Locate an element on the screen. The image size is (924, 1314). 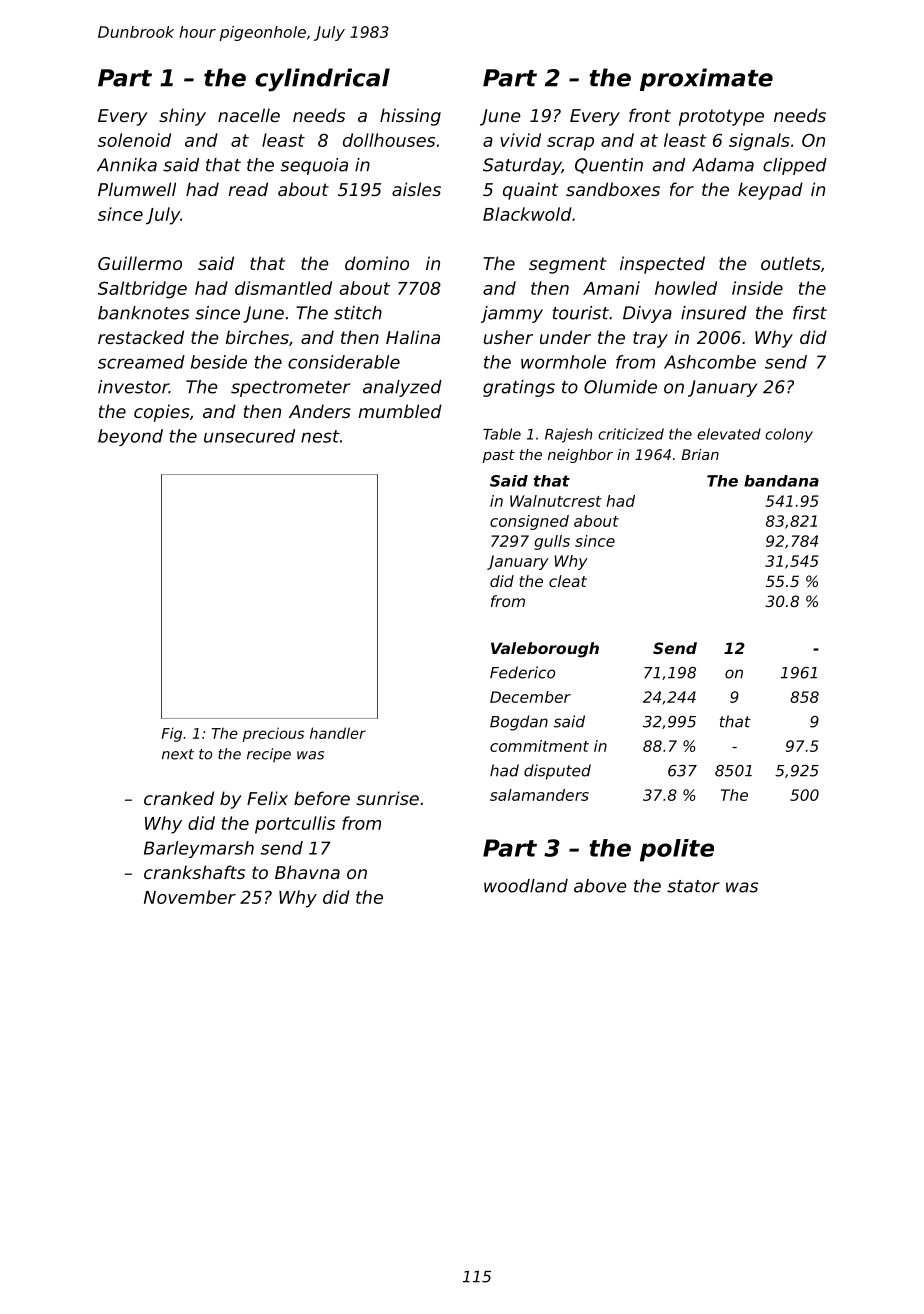
polite is located at coordinates (677, 850).
